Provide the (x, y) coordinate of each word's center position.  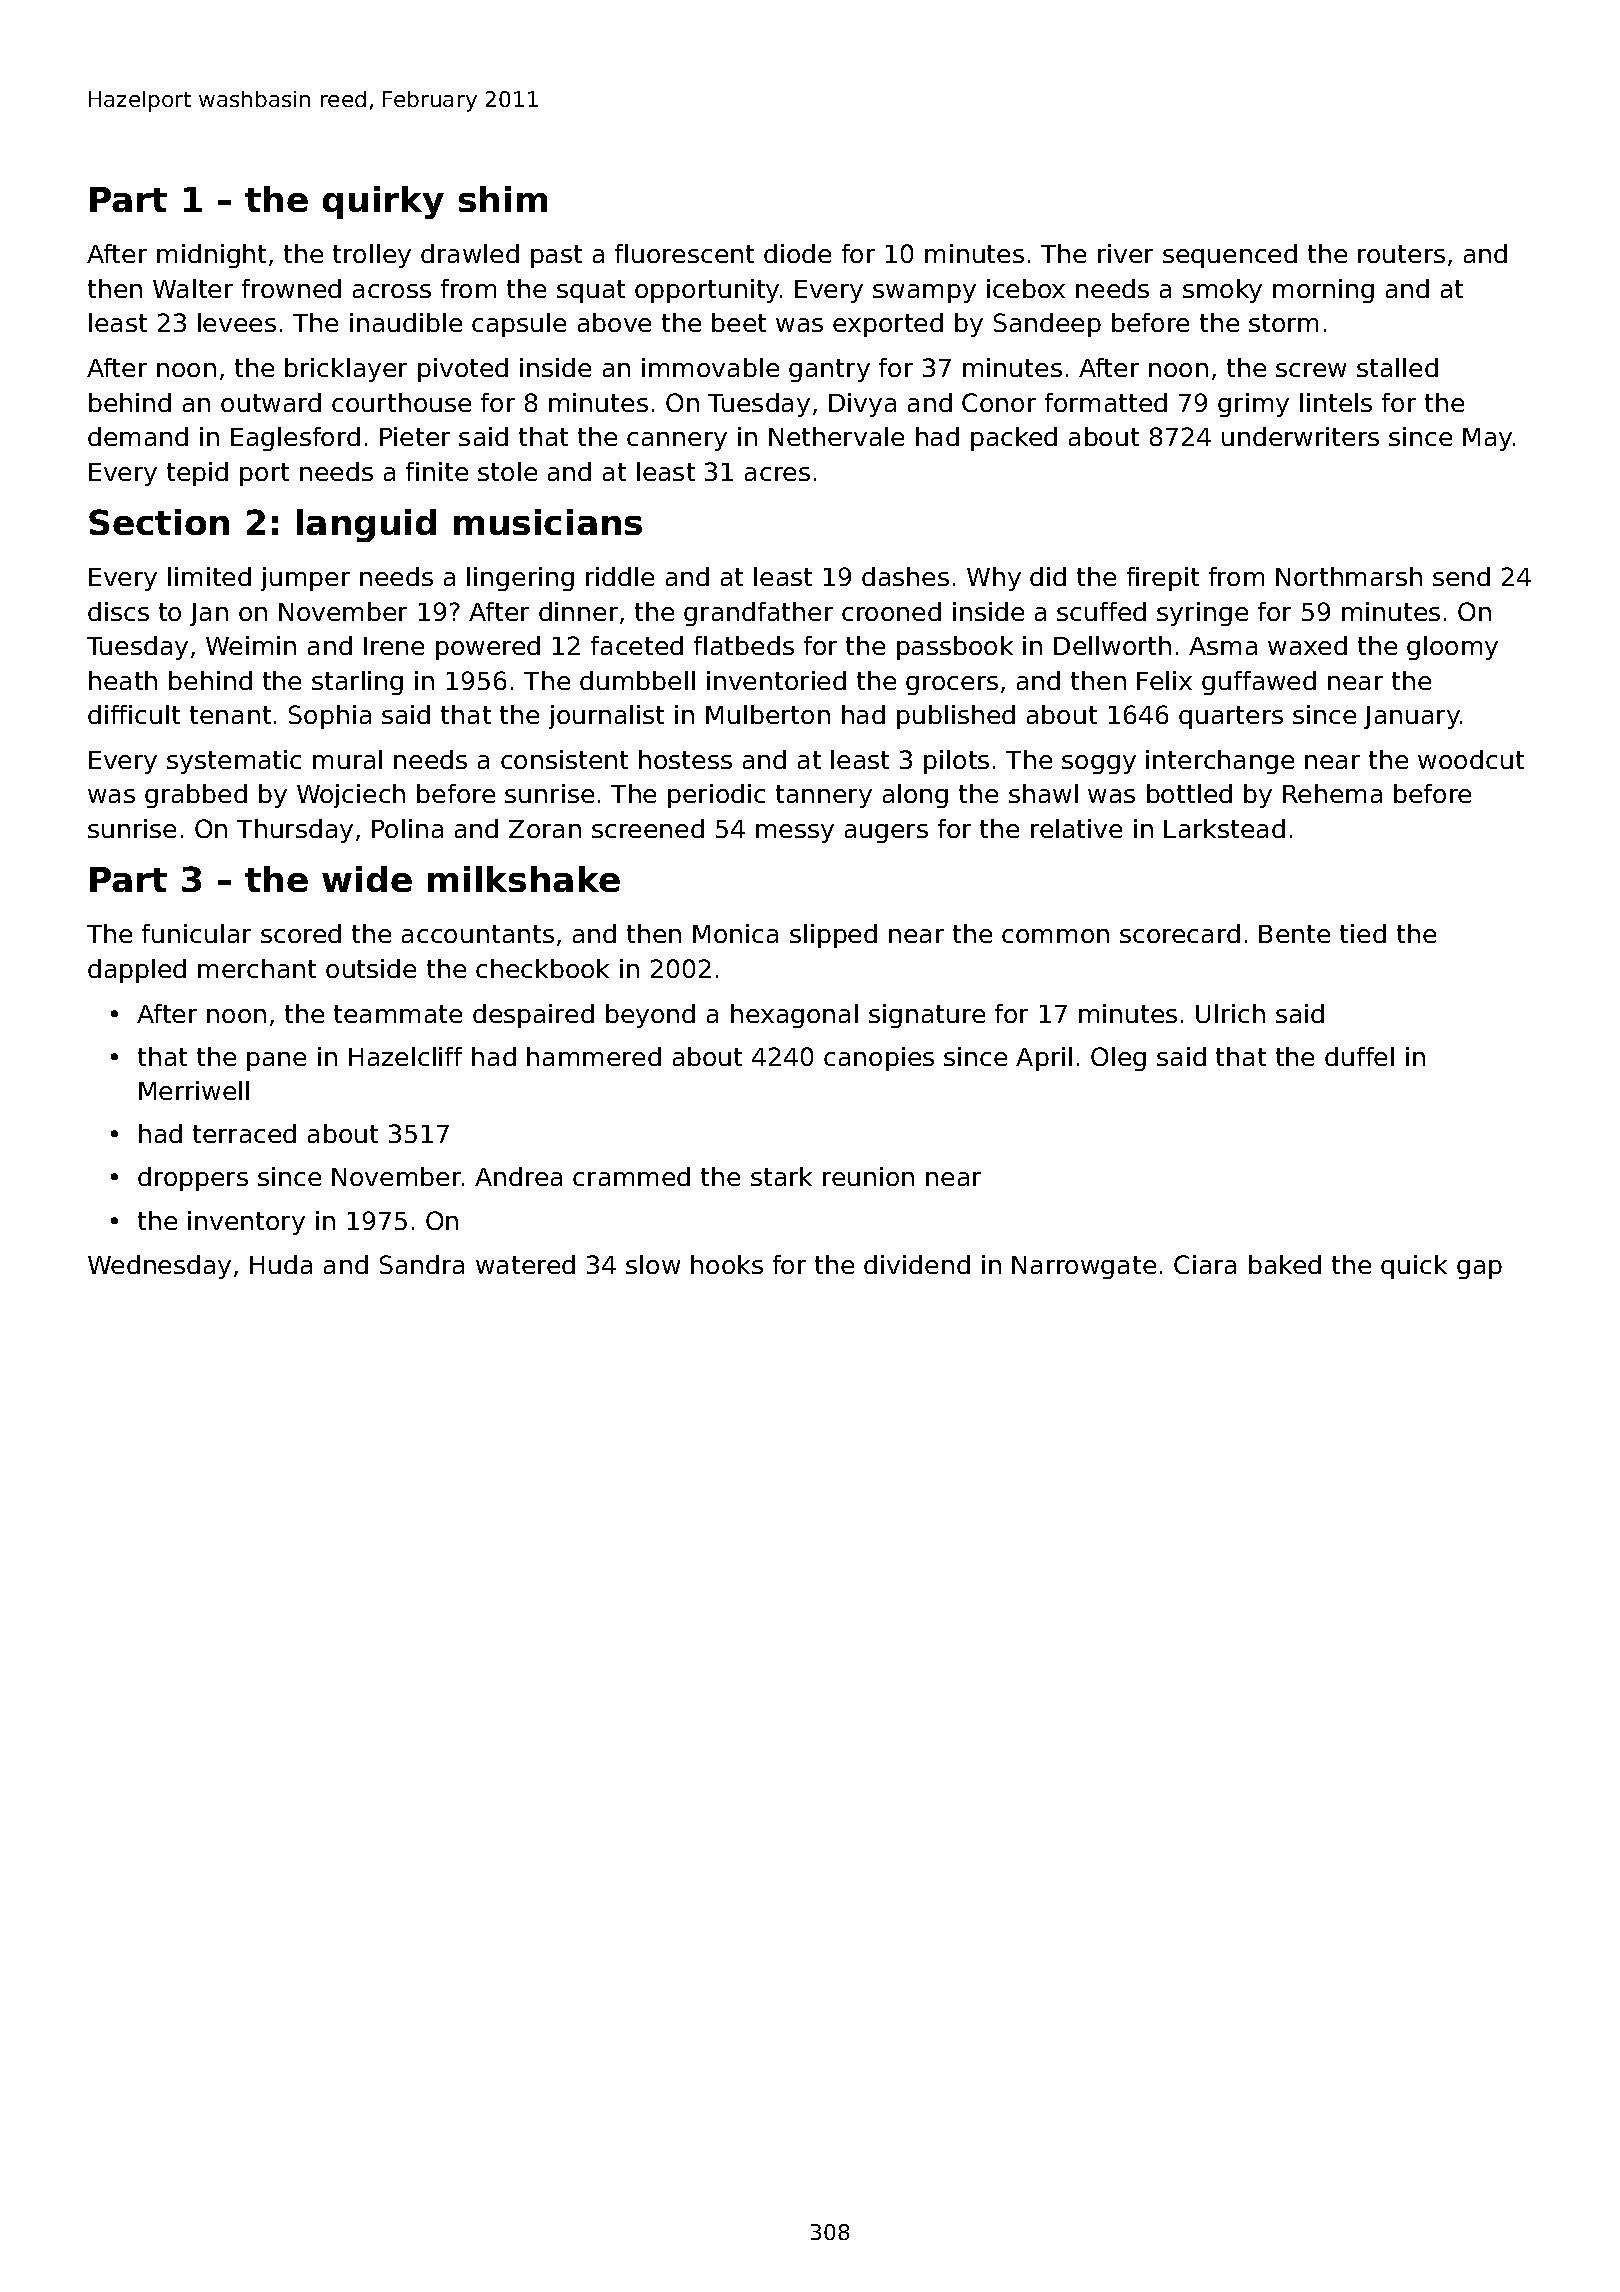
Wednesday (159, 1267)
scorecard (1180, 933)
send (1461, 576)
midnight (211, 256)
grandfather (758, 614)
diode (797, 253)
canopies (879, 1059)
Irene (394, 646)
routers (1401, 254)
